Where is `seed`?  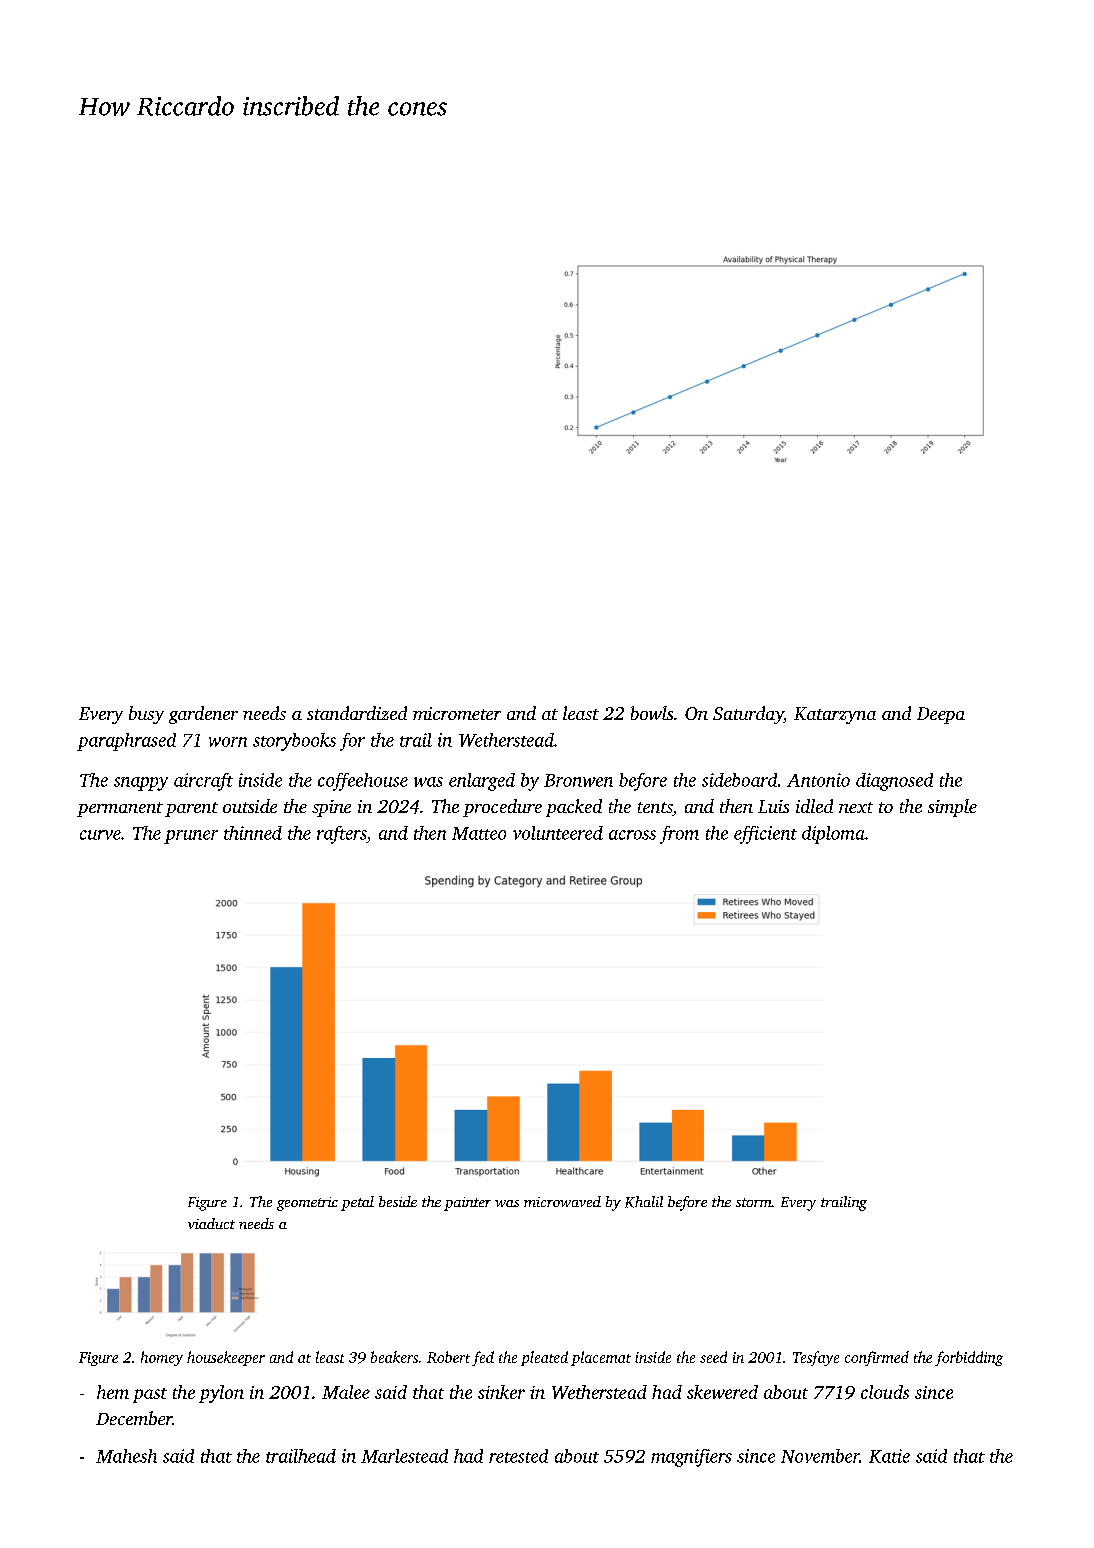
seed is located at coordinates (713, 1357).
